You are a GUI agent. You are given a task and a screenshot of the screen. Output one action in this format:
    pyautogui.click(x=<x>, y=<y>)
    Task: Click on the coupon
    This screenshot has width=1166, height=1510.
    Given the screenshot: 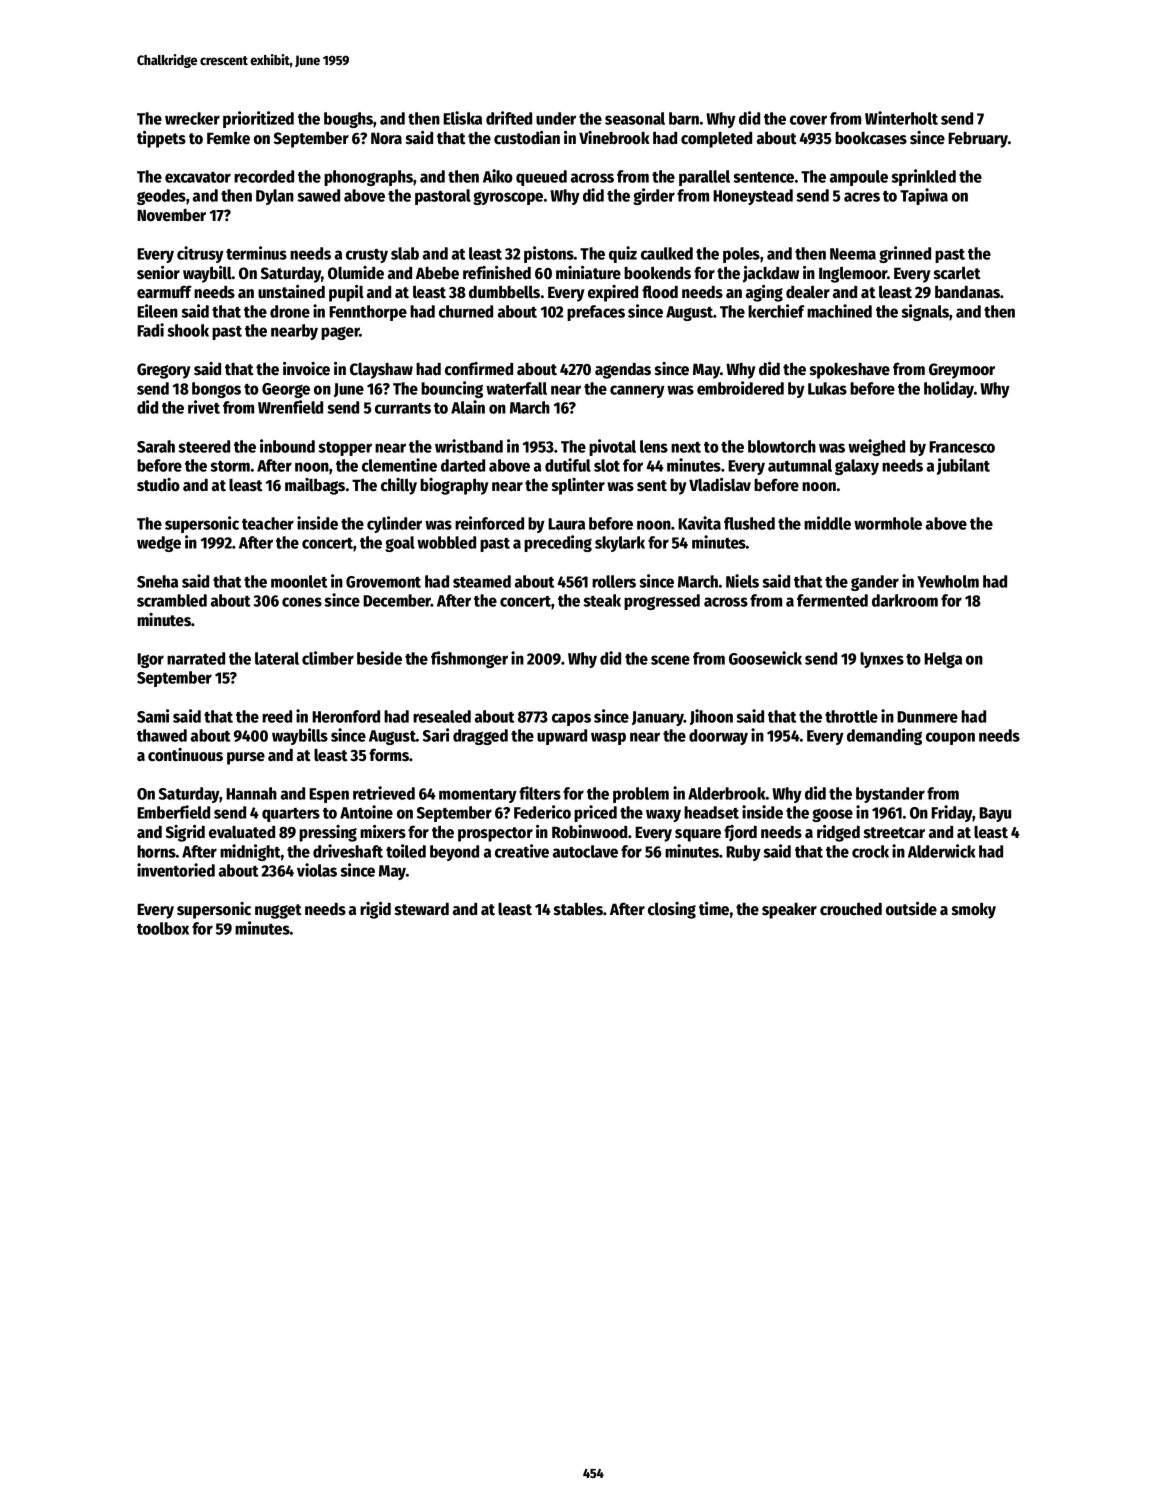 What is the action you would take?
    pyautogui.click(x=950, y=738)
